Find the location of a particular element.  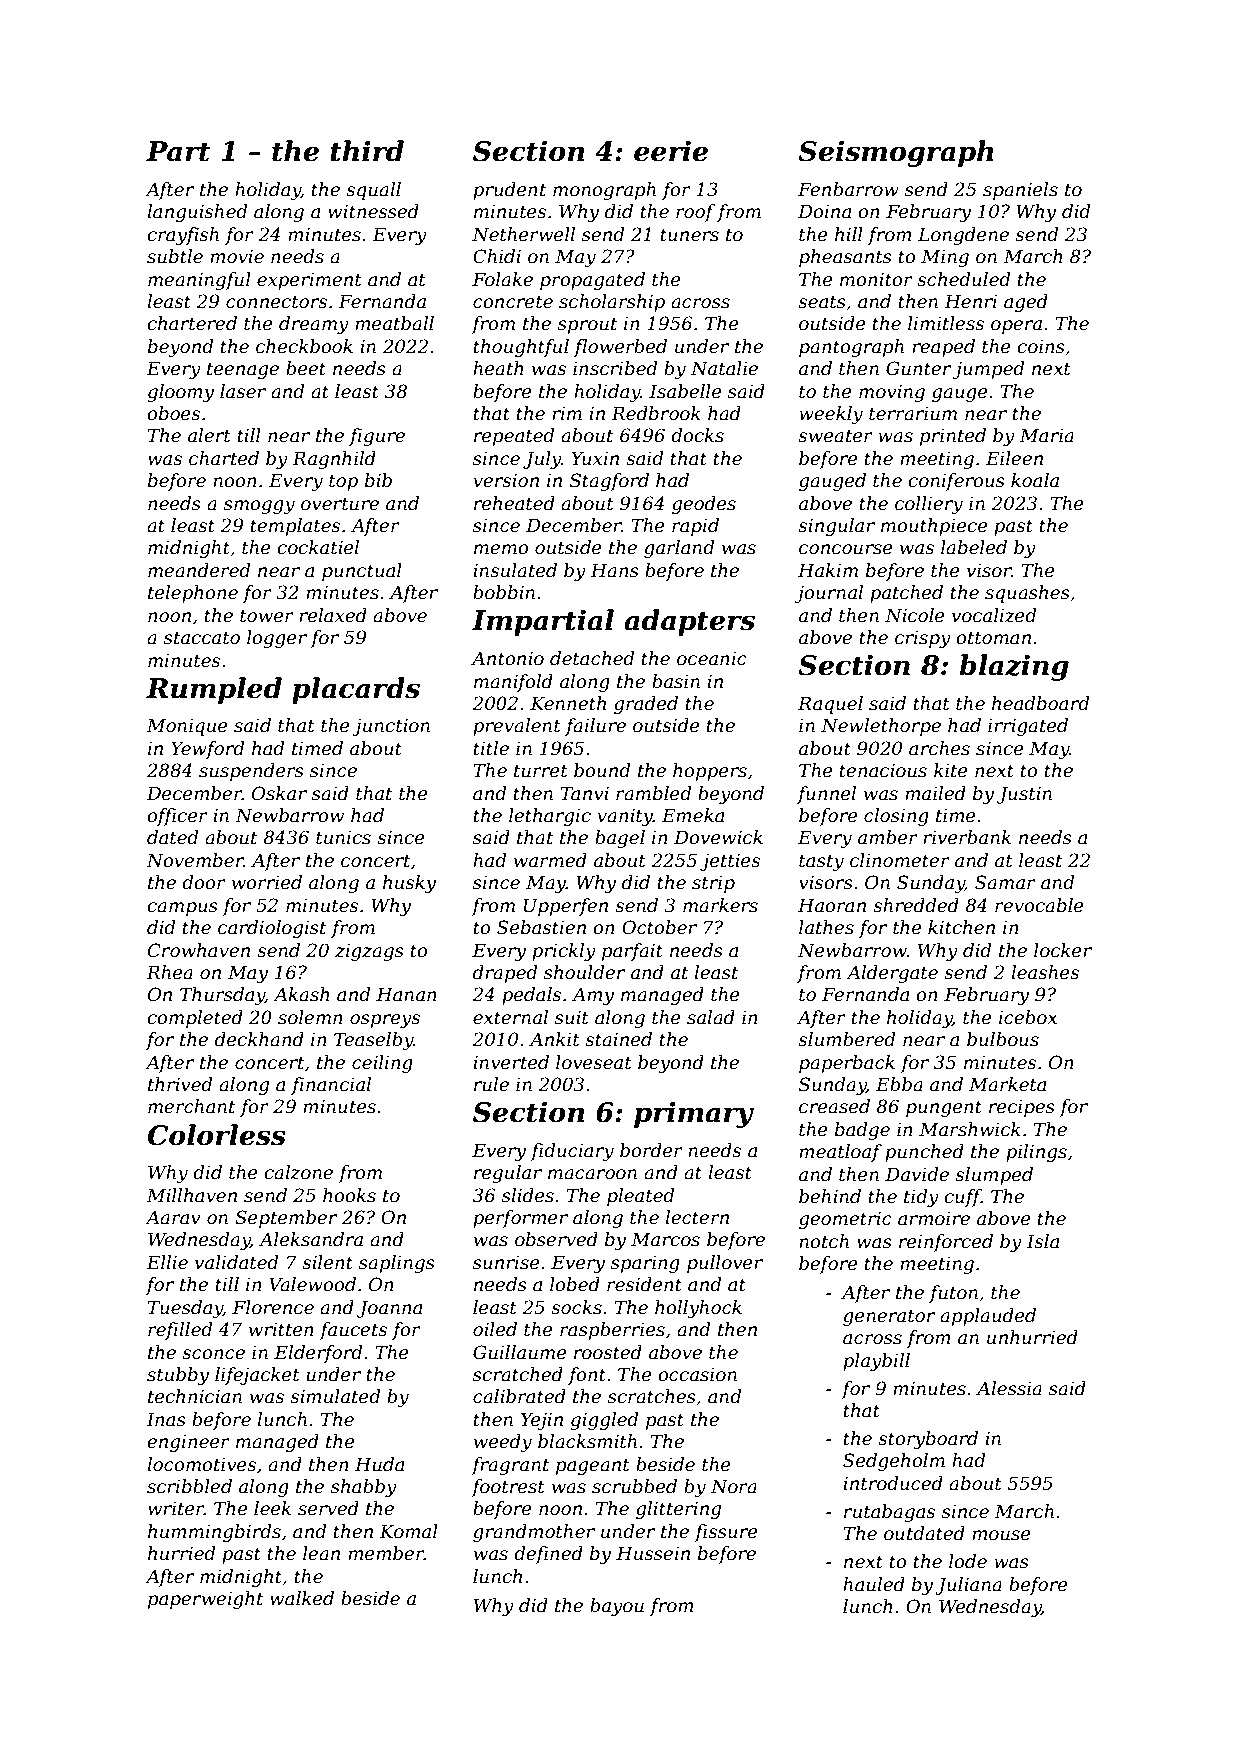

colliery is located at coordinates (929, 505).
